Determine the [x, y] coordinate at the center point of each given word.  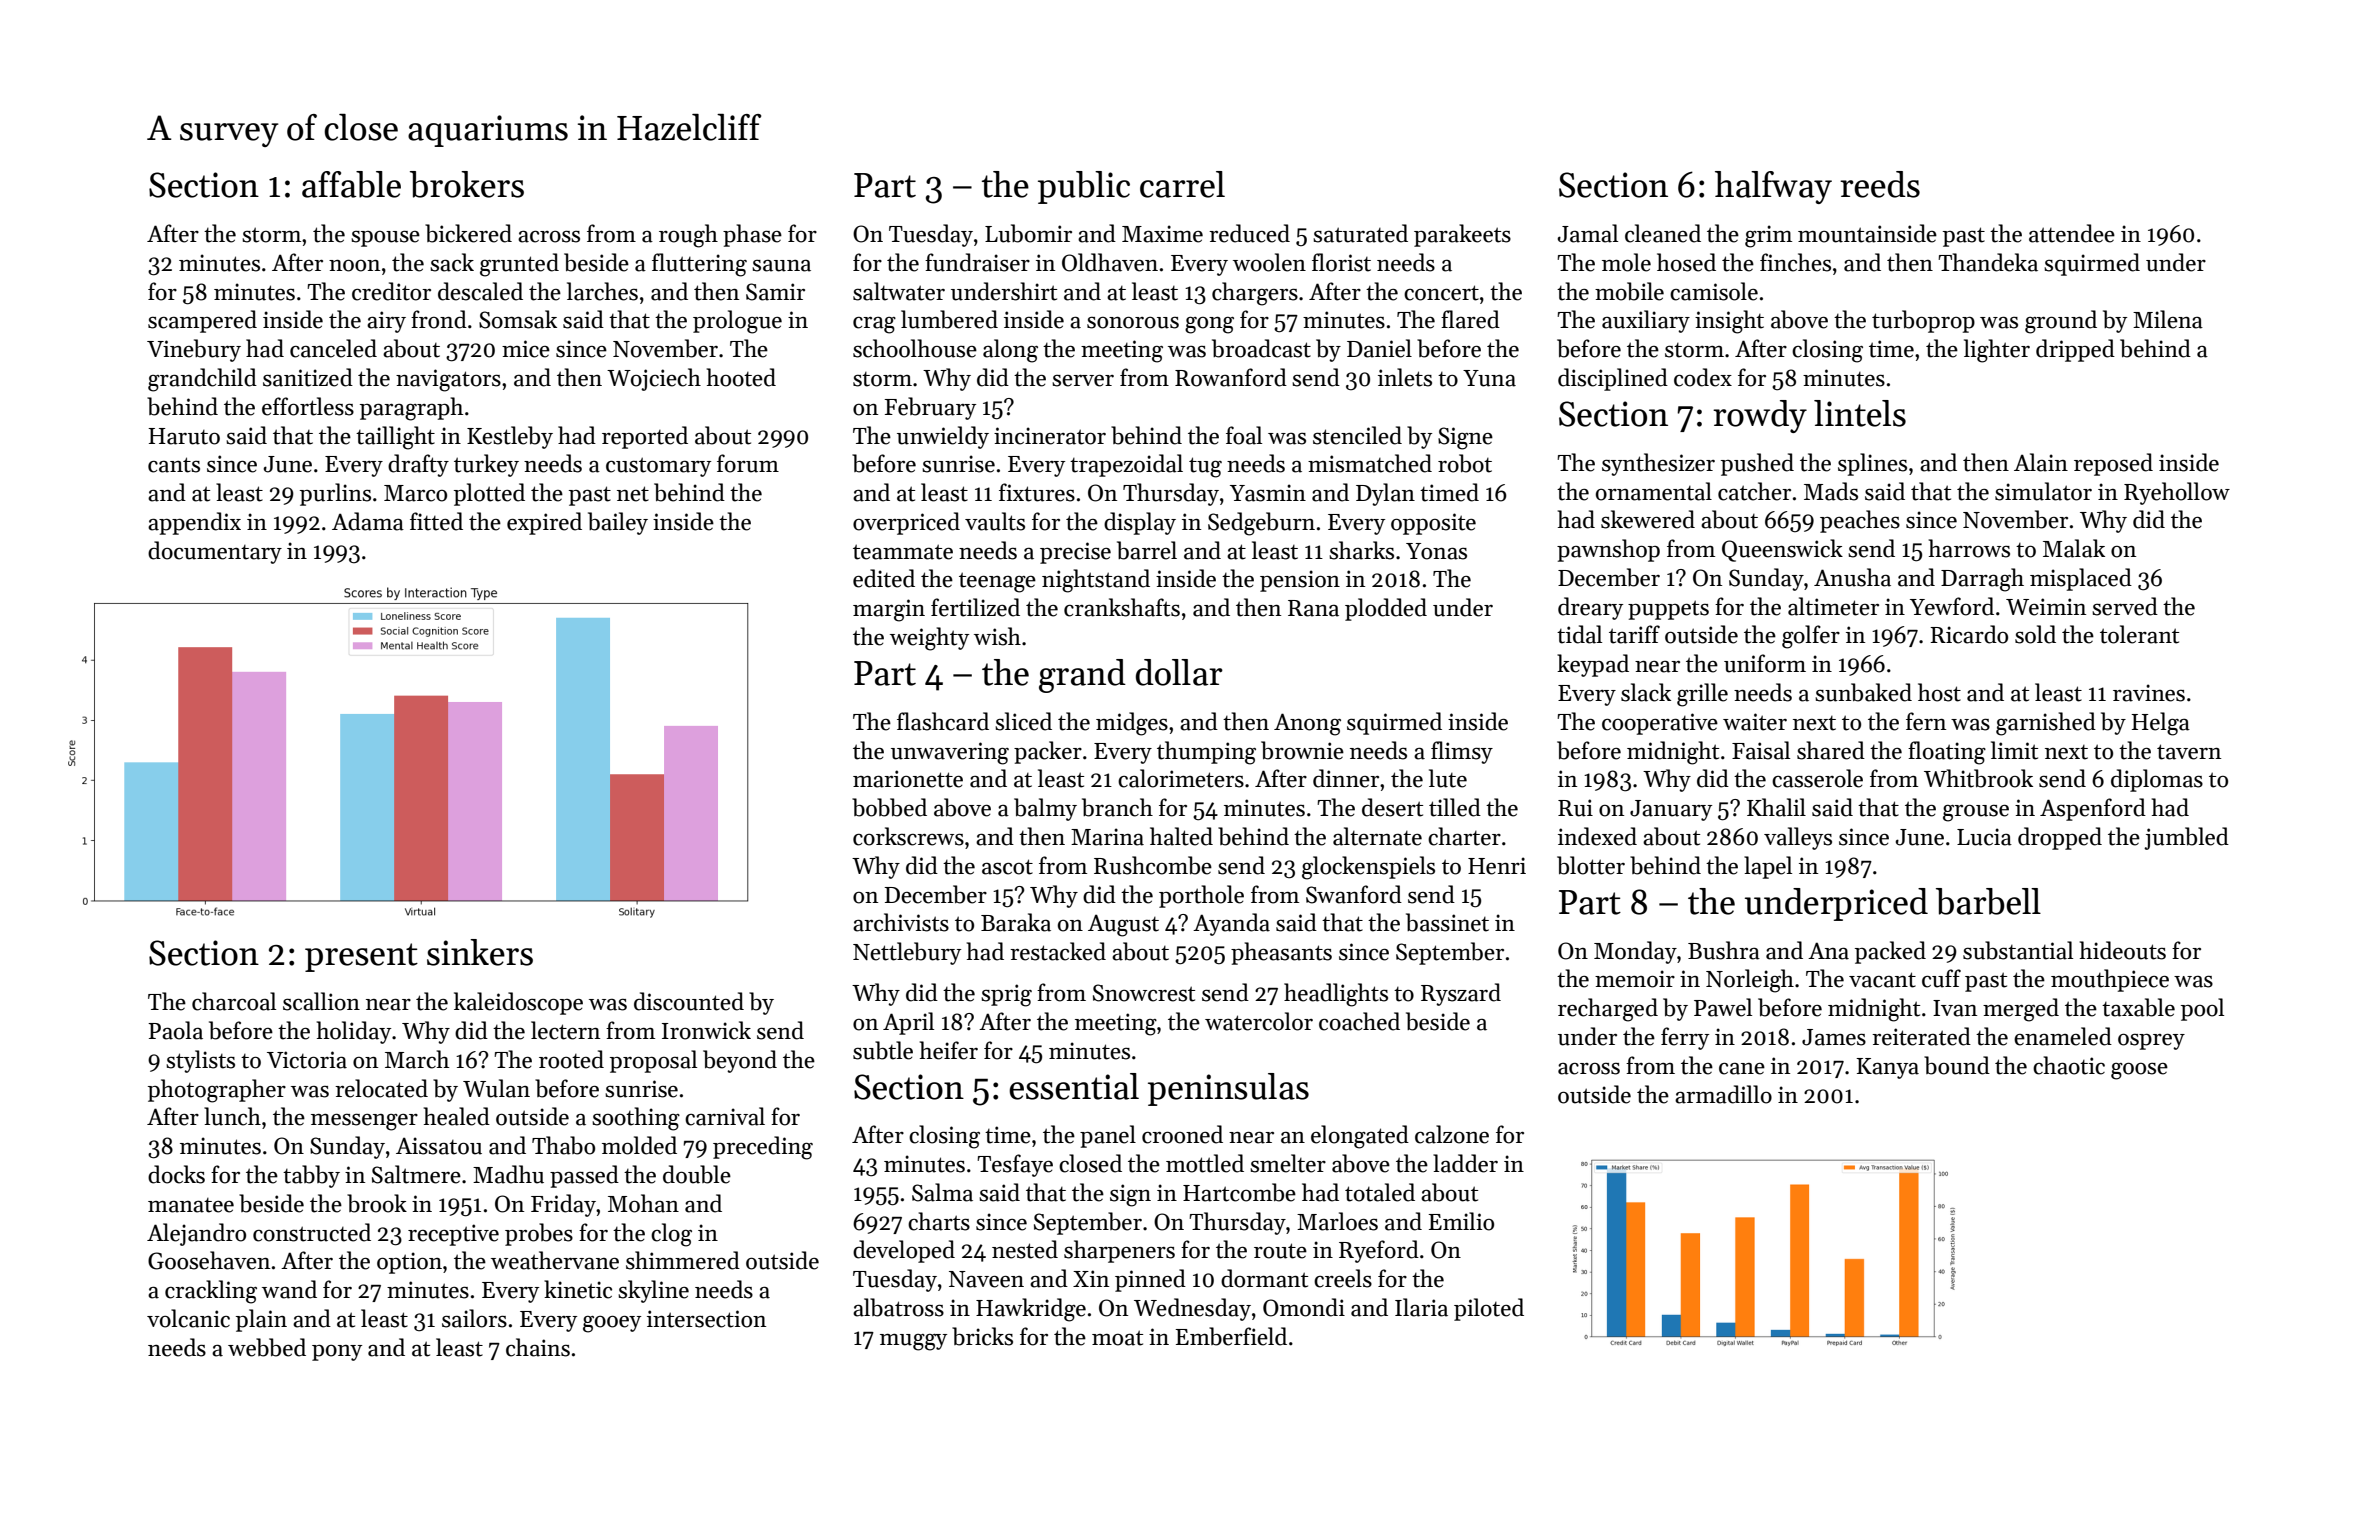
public [1084, 187]
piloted [1489, 1309]
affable [351, 184]
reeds [1880, 184]
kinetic [578, 1289]
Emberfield [1231, 1336]
